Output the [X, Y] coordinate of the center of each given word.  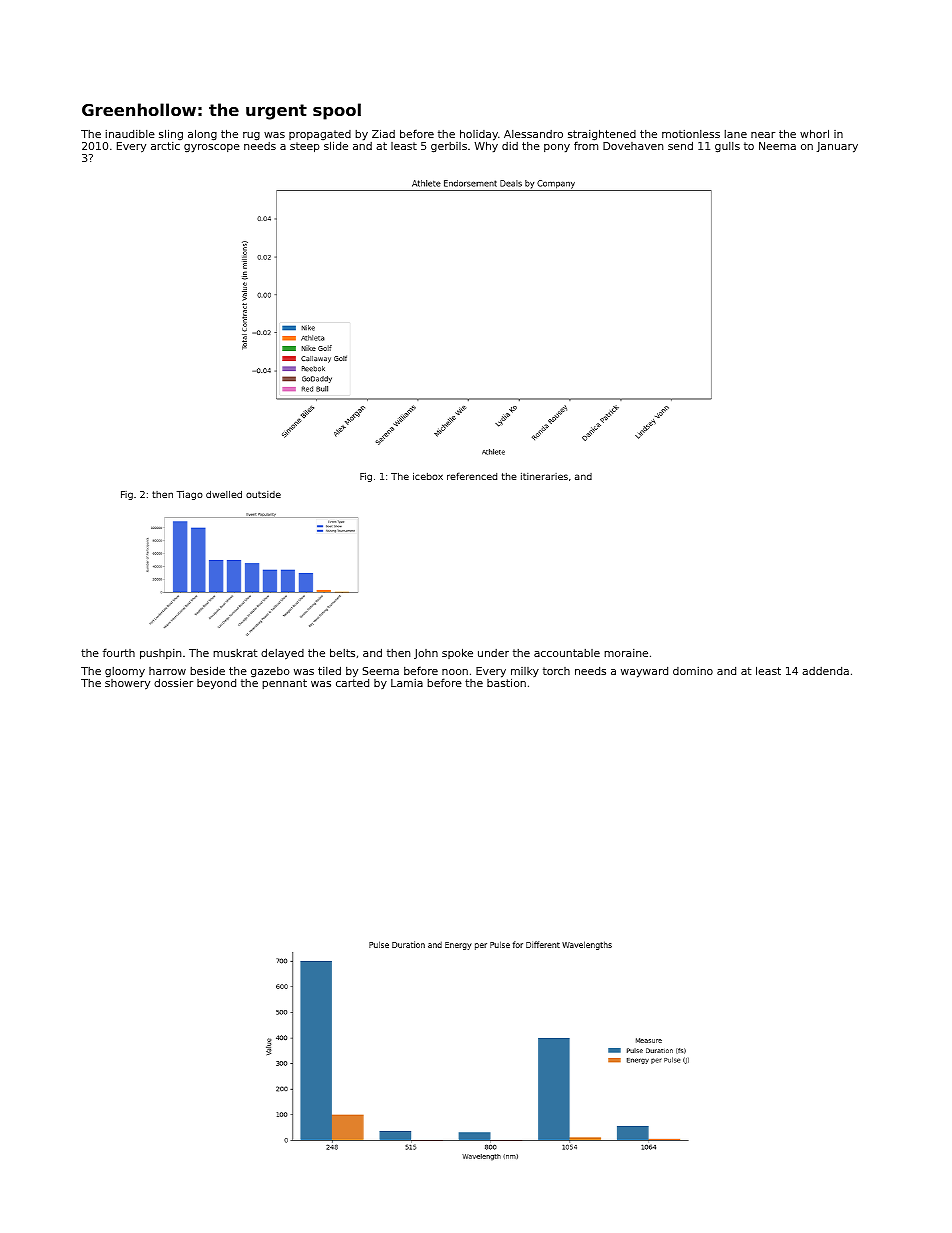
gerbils [449, 147]
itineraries [544, 476]
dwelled [224, 494]
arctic [165, 146]
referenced [472, 476]
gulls [727, 147]
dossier [173, 682]
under [493, 653]
